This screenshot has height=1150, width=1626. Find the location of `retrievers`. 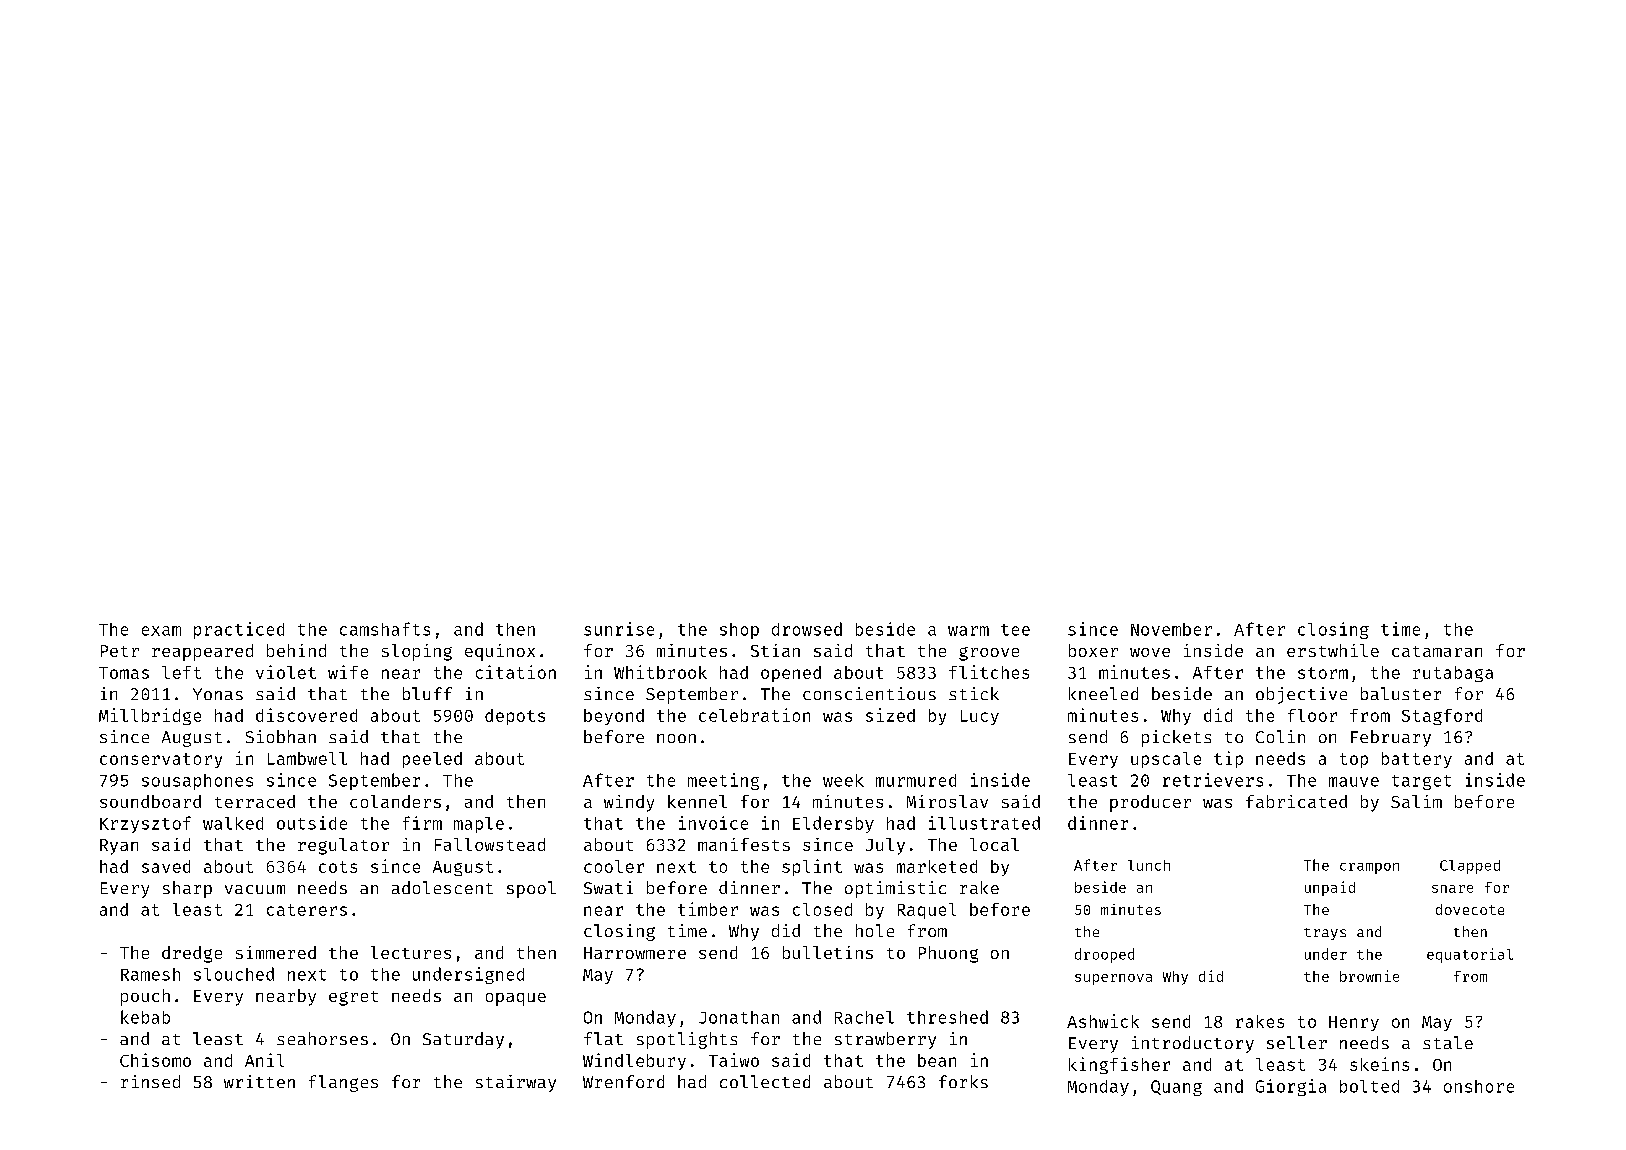

retrievers is located at coordinates (1213, 780).
